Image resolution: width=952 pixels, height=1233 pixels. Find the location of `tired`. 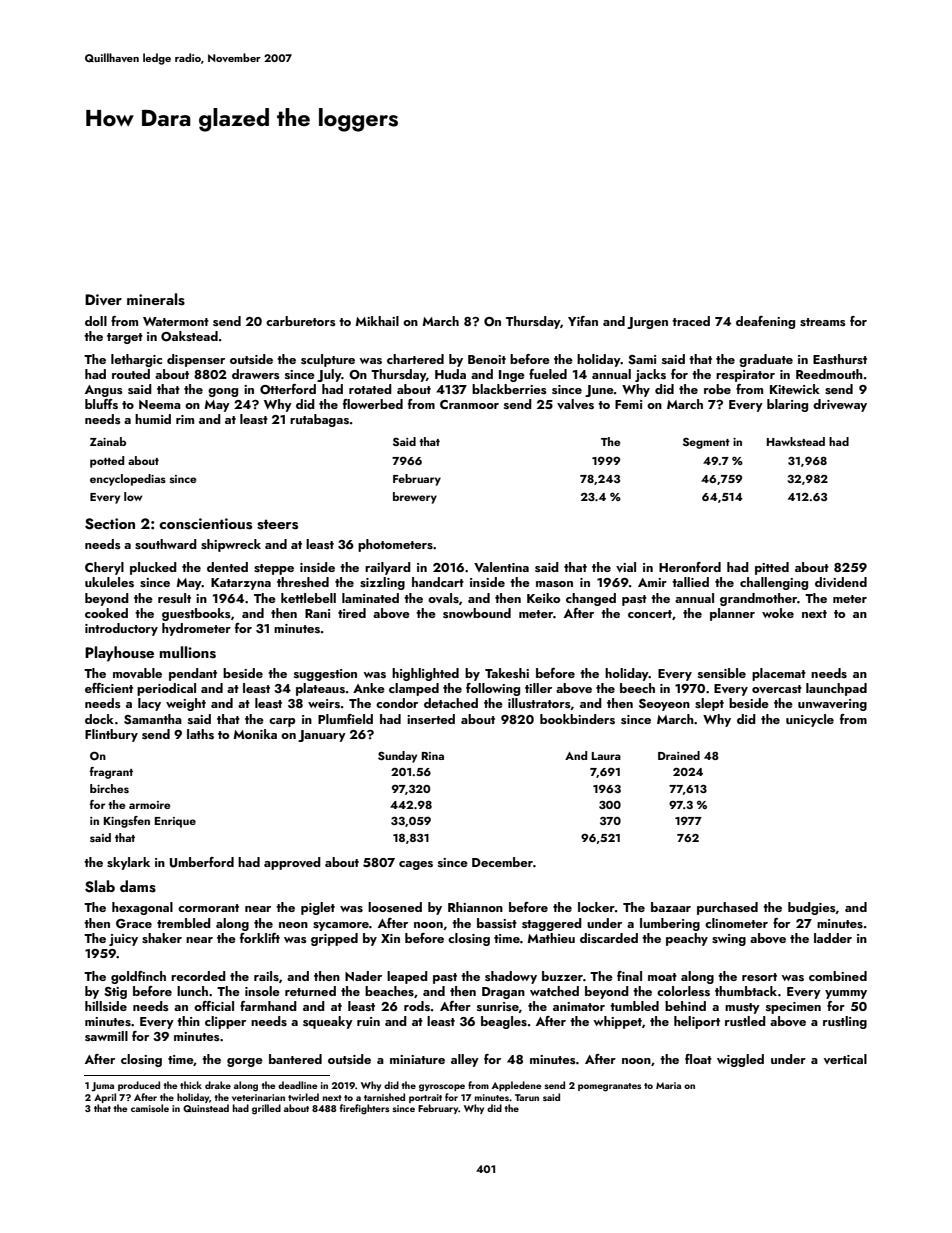

tired is located at coordinates (352, 613).
